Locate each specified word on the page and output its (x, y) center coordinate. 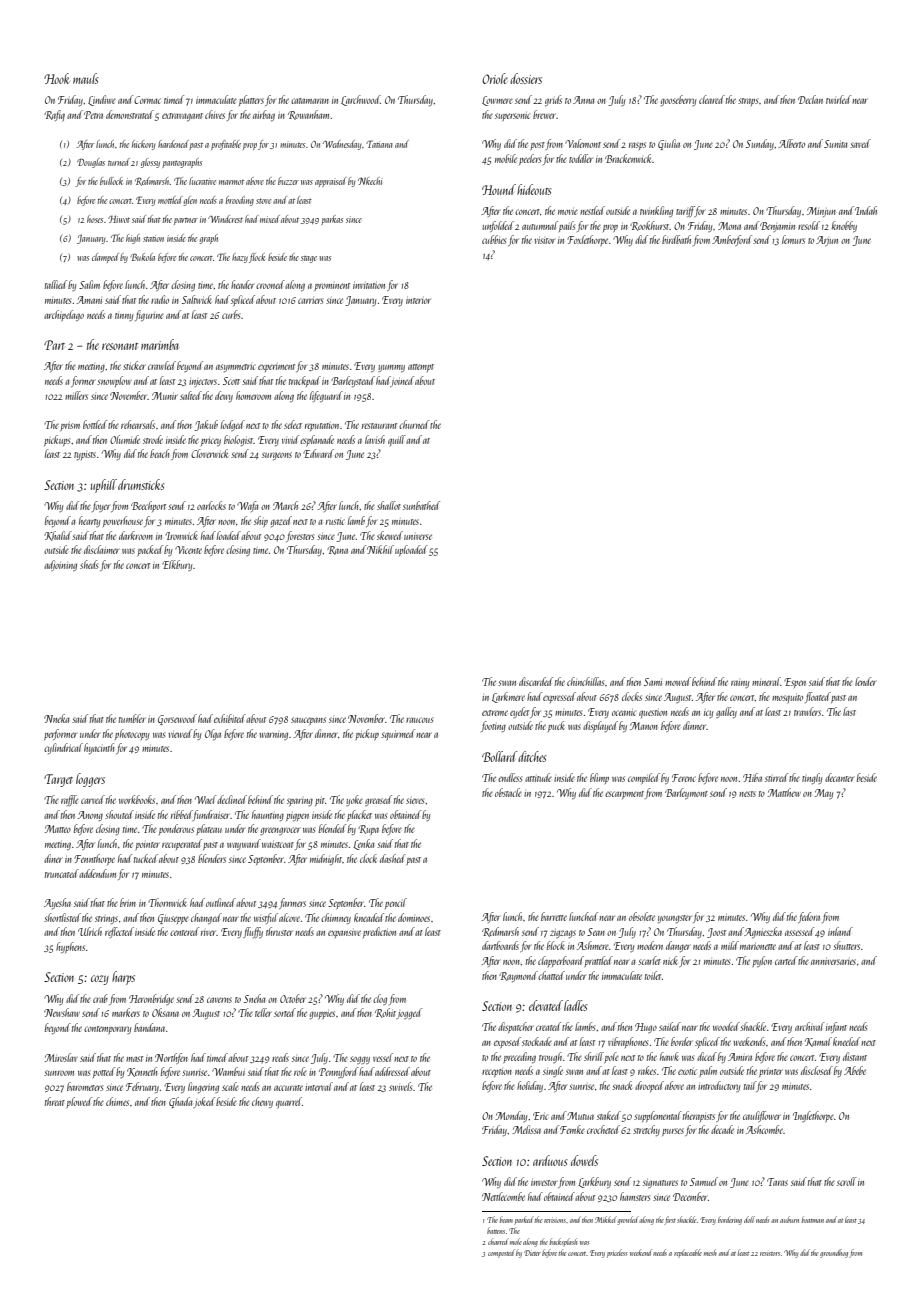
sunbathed (421, 505)
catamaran (310, 101)
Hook (56, 78)
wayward (244, 844)
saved (860, 143)
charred (498, 1241)
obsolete (642, 916)
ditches (532, 756)
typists (85, 456)
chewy (262, 1102)
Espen (795, 683)
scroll (847, 1181)
